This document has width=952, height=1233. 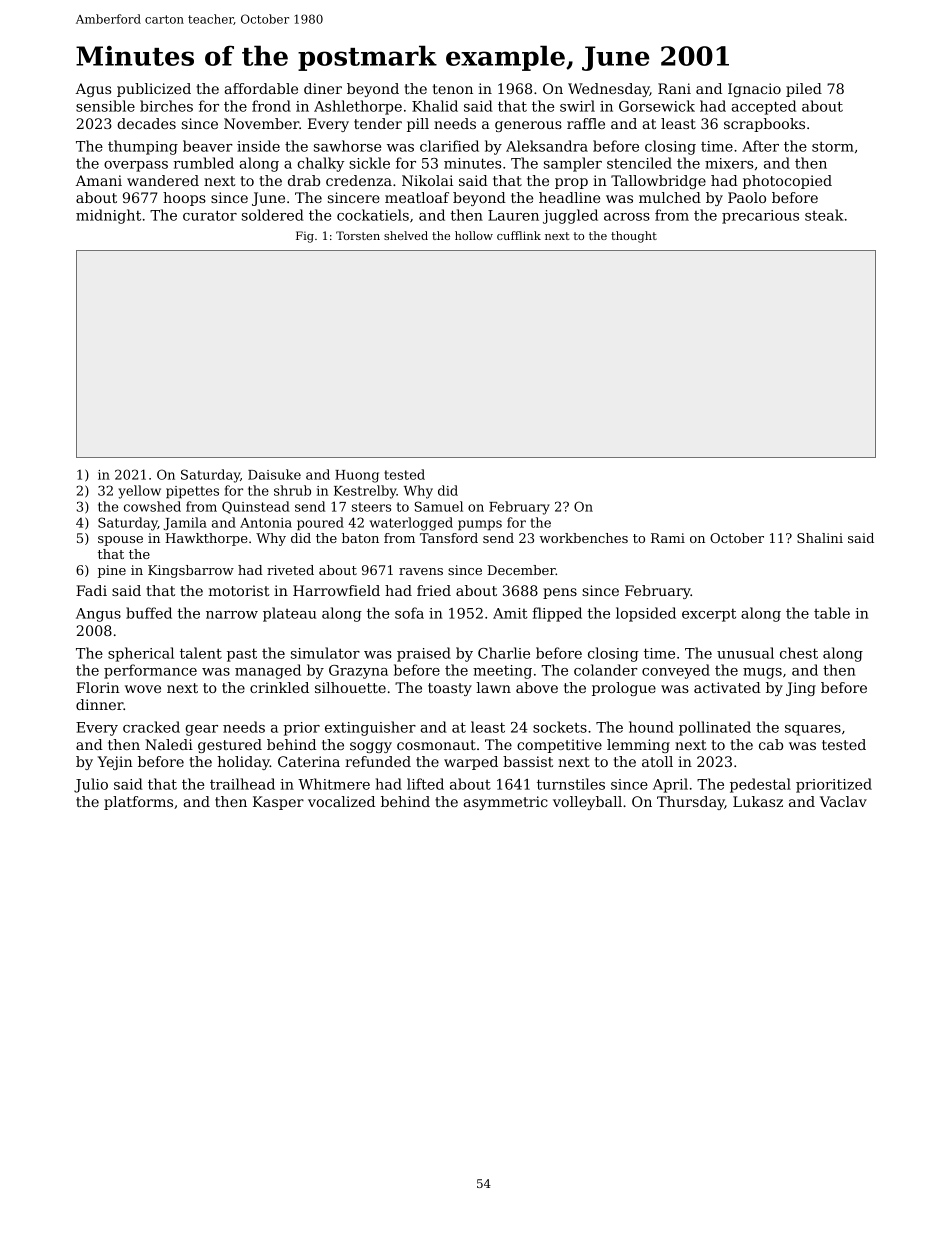 What do you see at coordinates (261, 88) in the document?
I see `affordable` at bounding box center [261, 88].
